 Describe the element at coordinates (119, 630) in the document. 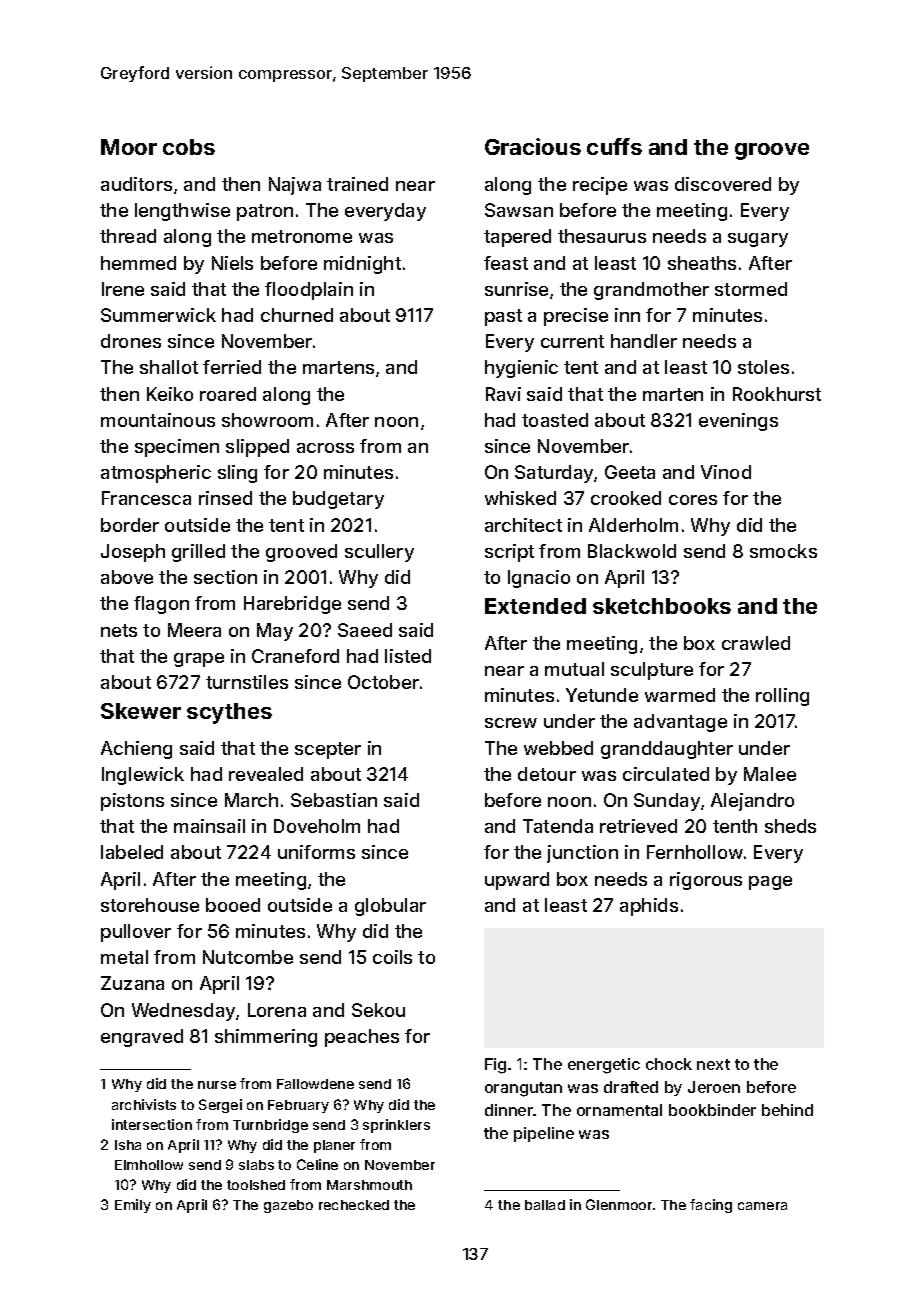

I see `nets` at that location.
